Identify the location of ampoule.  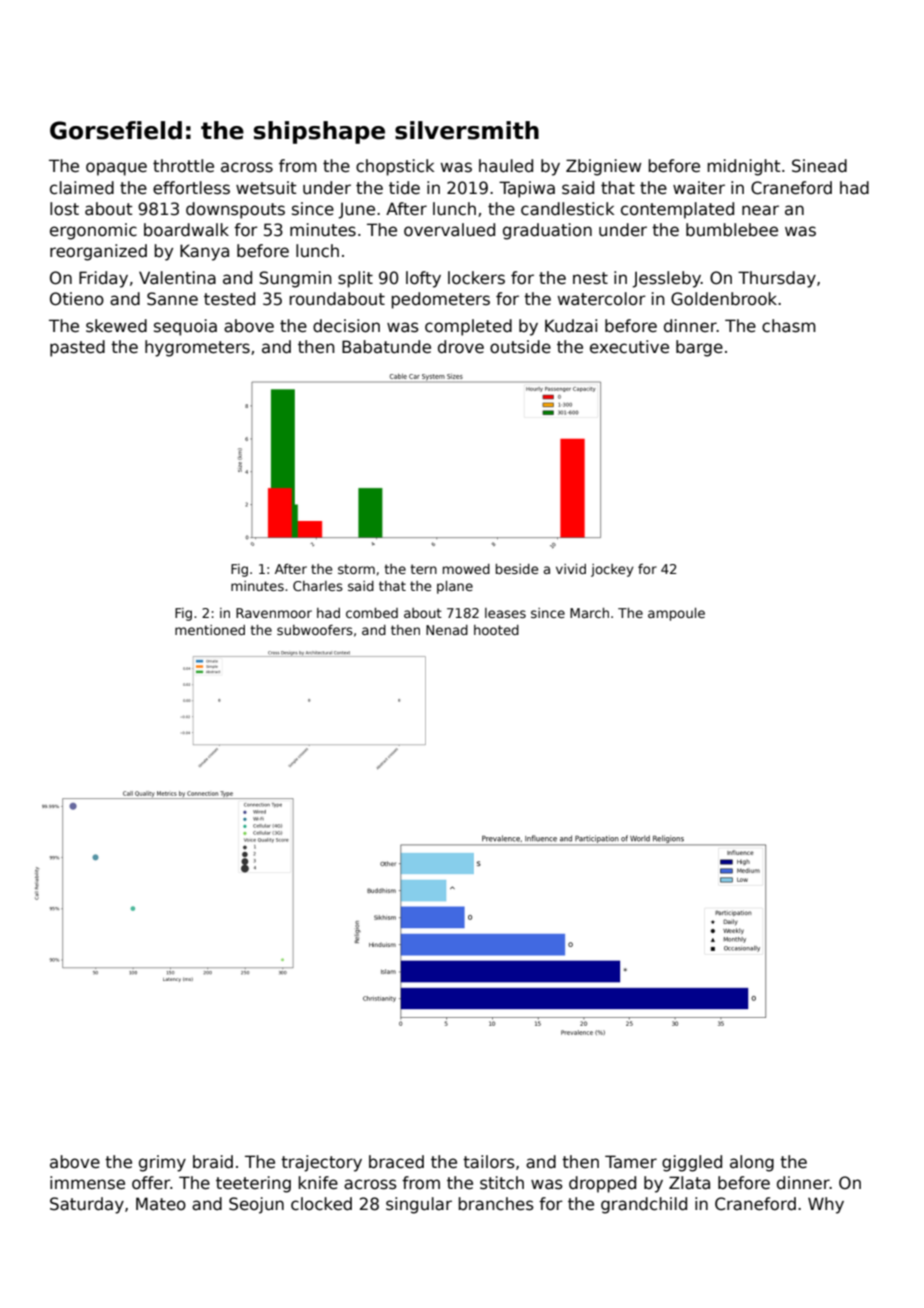
(676, 614).
